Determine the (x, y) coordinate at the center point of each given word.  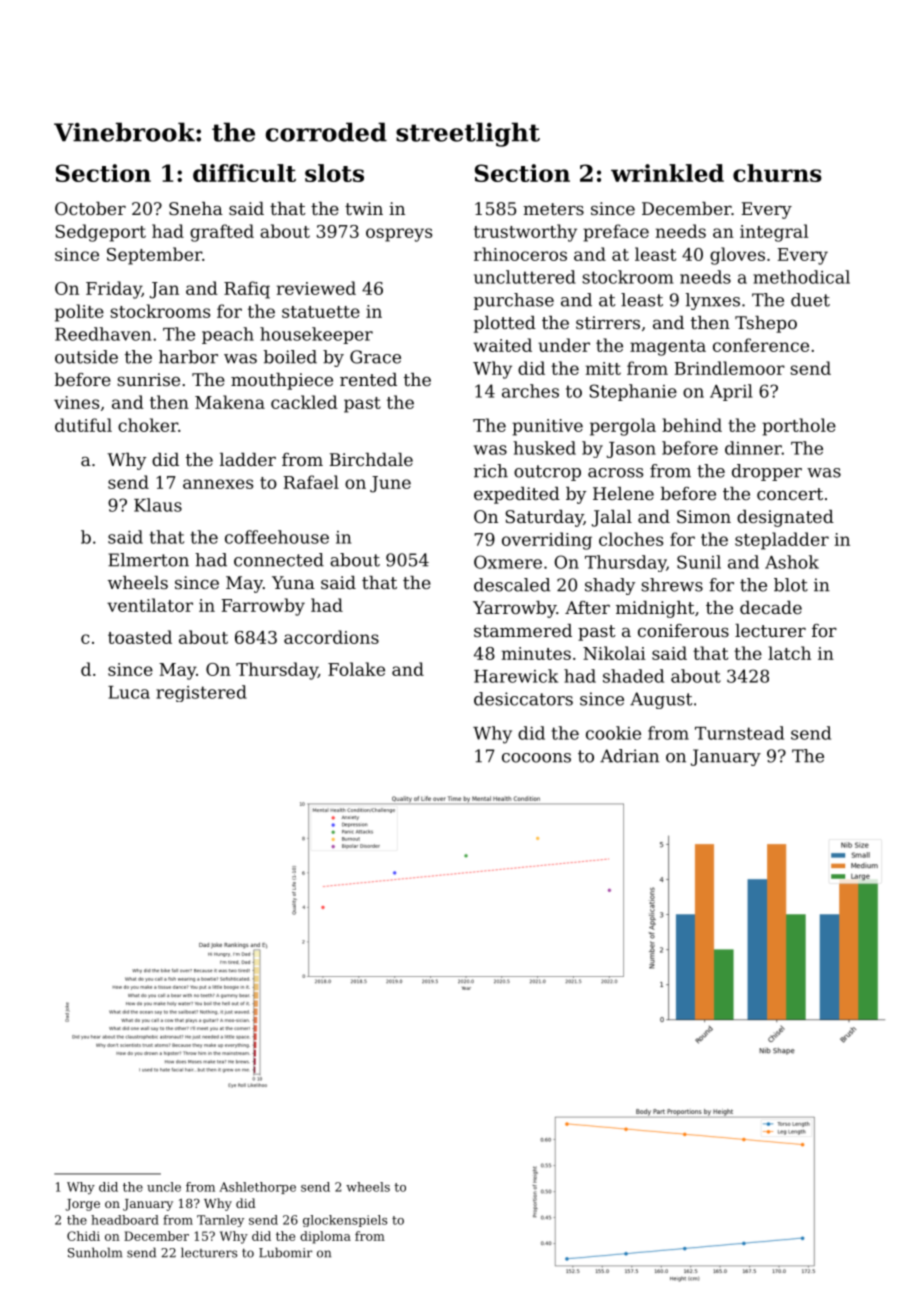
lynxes (713, 301)
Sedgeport (100, 233)
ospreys (399, 235)
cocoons (536, 758)
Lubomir (285, 1252)
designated (785, 518)
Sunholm (95, 1252)
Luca (129, 692)
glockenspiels (345, 1221)
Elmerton (148, 560)
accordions (331, 637)
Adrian (629, 756)
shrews (672, 585)
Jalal (612, 518)
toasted (140, 637)
